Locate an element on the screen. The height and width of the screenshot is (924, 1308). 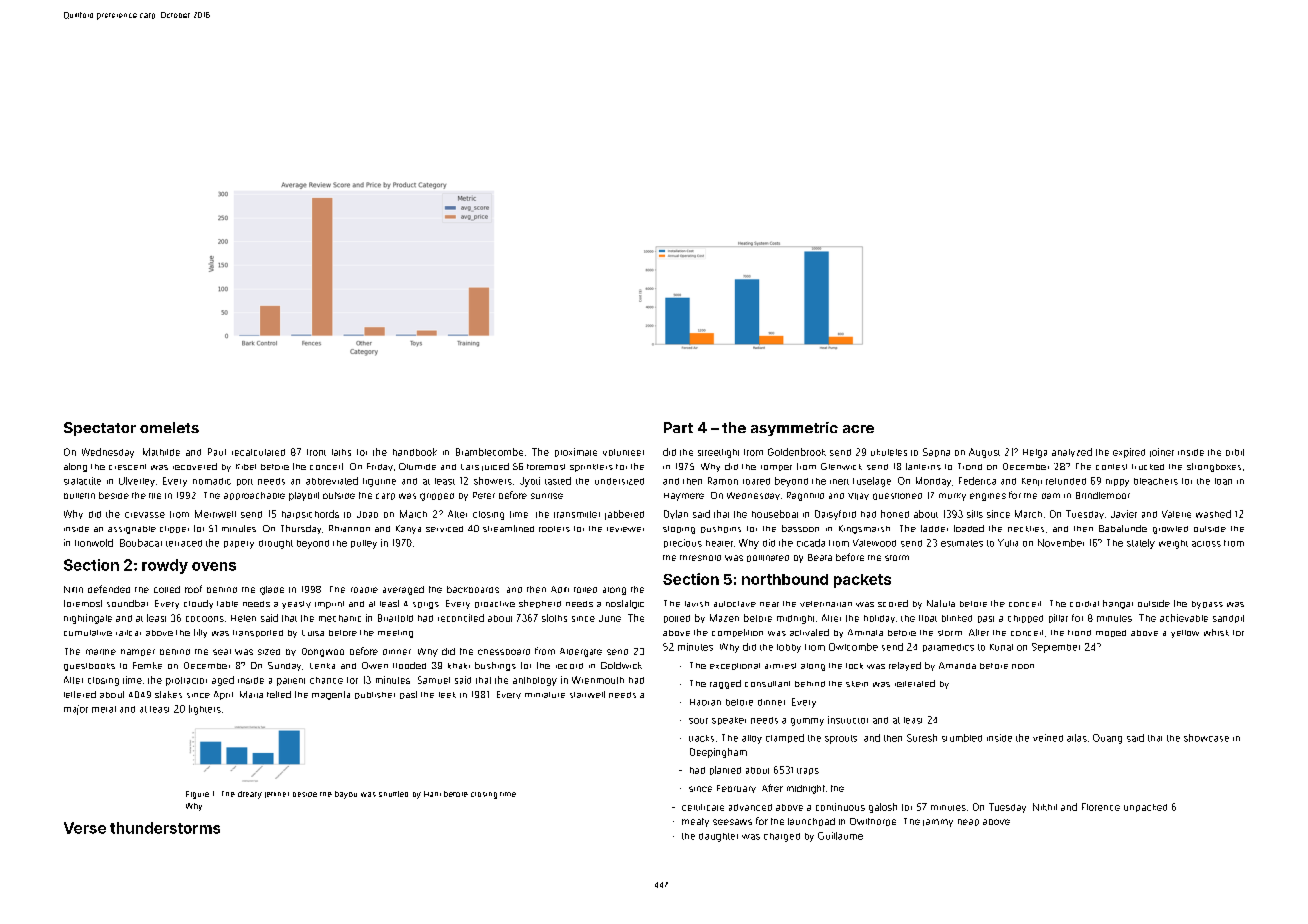
Jyoti is located at coordinates (530, 482).
